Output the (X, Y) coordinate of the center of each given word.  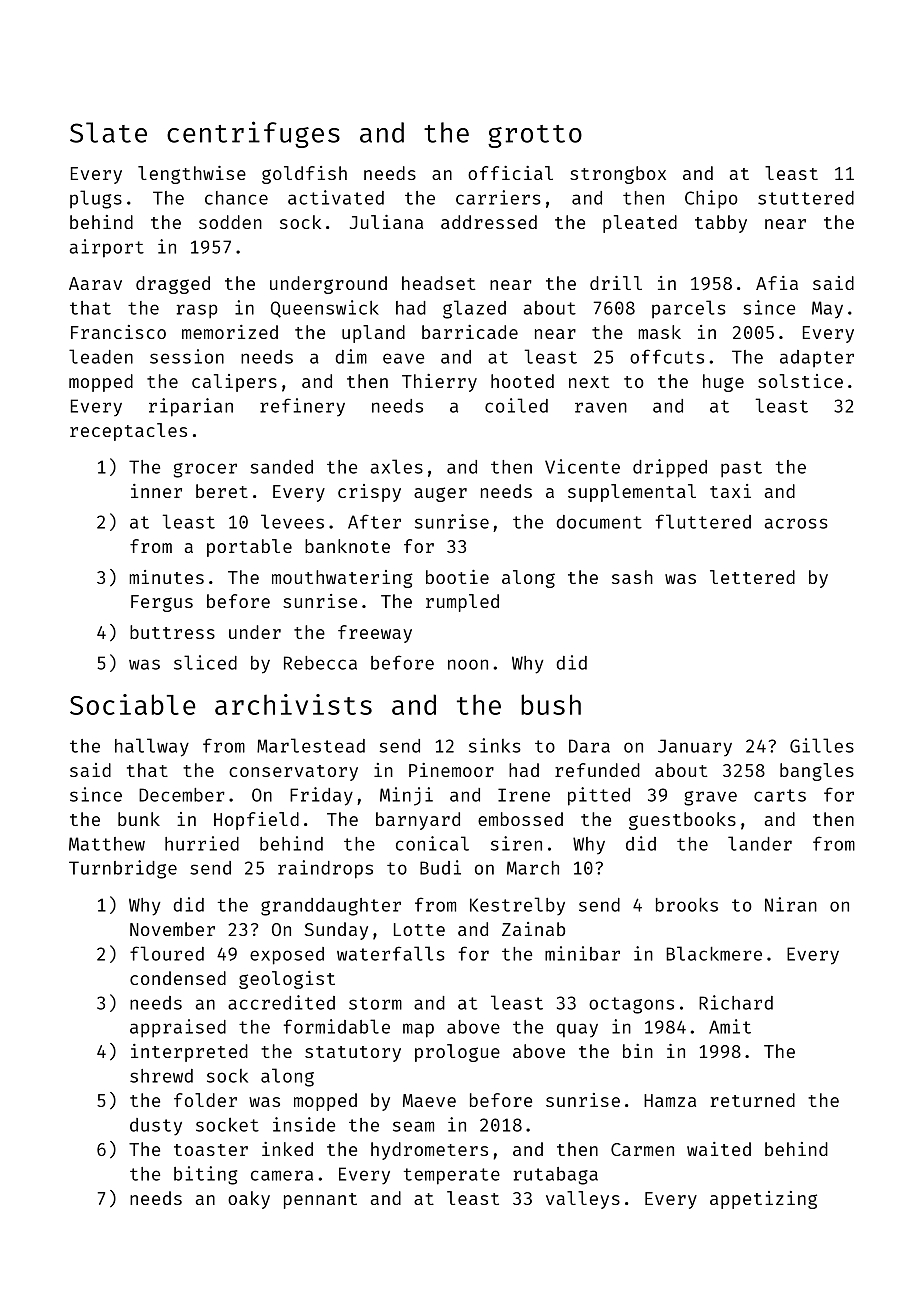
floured (167, 953)
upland (373, 334)
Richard (736, 1002)
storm (375, 1003)
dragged (173, 285)
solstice (800, 381)
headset (438, 283)
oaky (249, 1200)
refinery (302, 407)
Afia (777, 283)
